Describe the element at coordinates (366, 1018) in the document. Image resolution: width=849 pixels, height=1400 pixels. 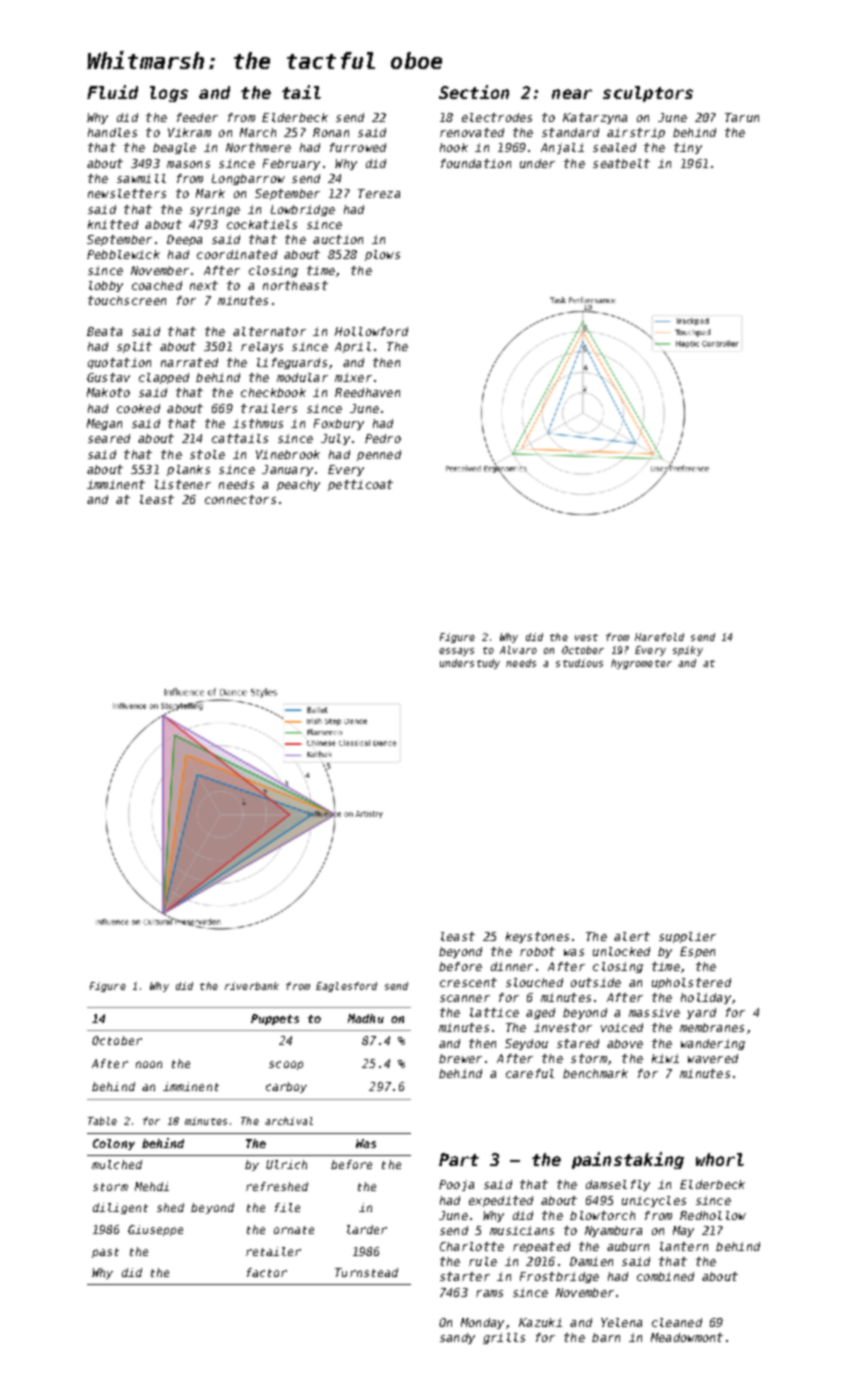
I see `Madhu` at that location.
